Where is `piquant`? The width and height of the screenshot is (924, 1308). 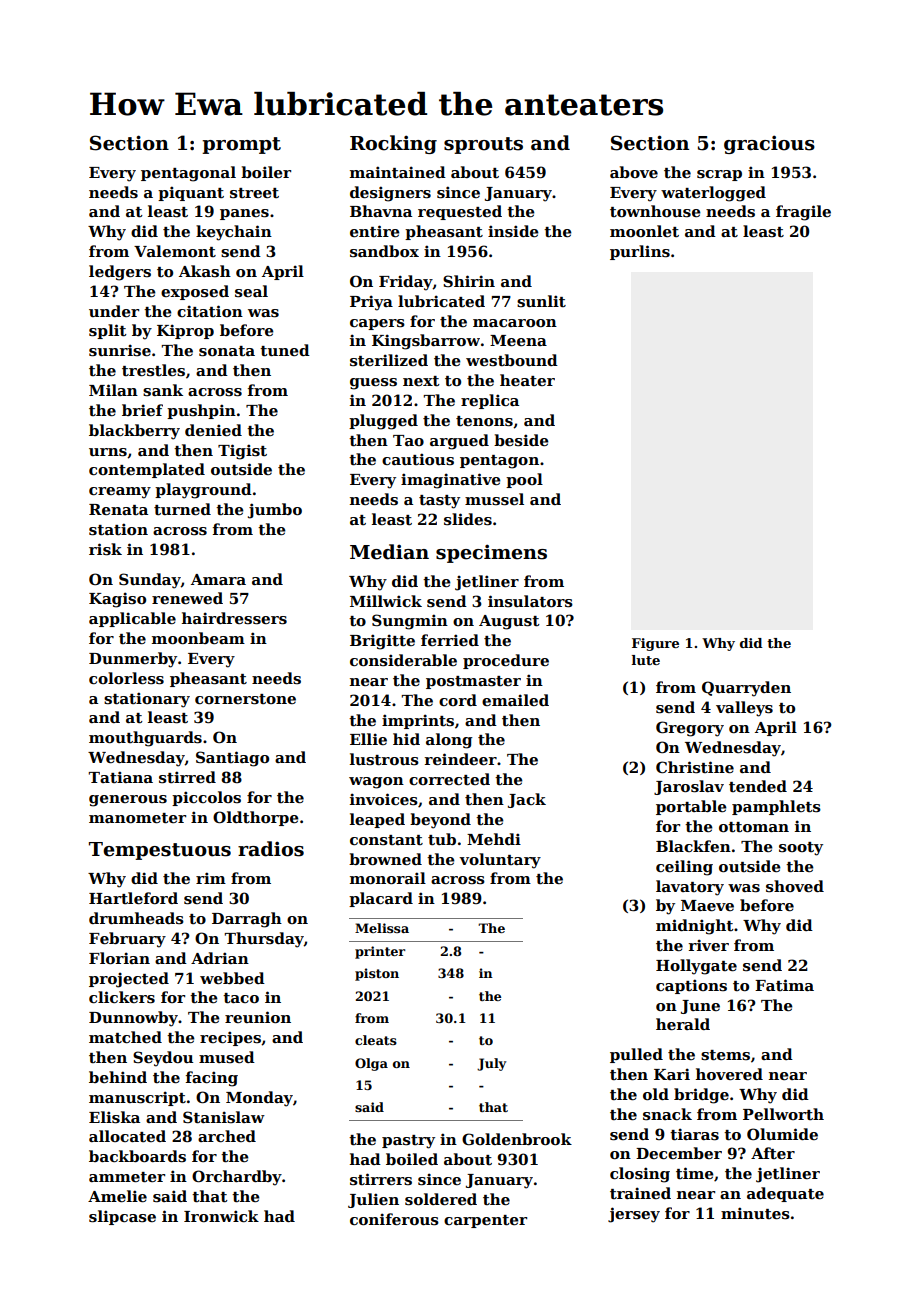 piquant is located at coordinates (191, 193).
